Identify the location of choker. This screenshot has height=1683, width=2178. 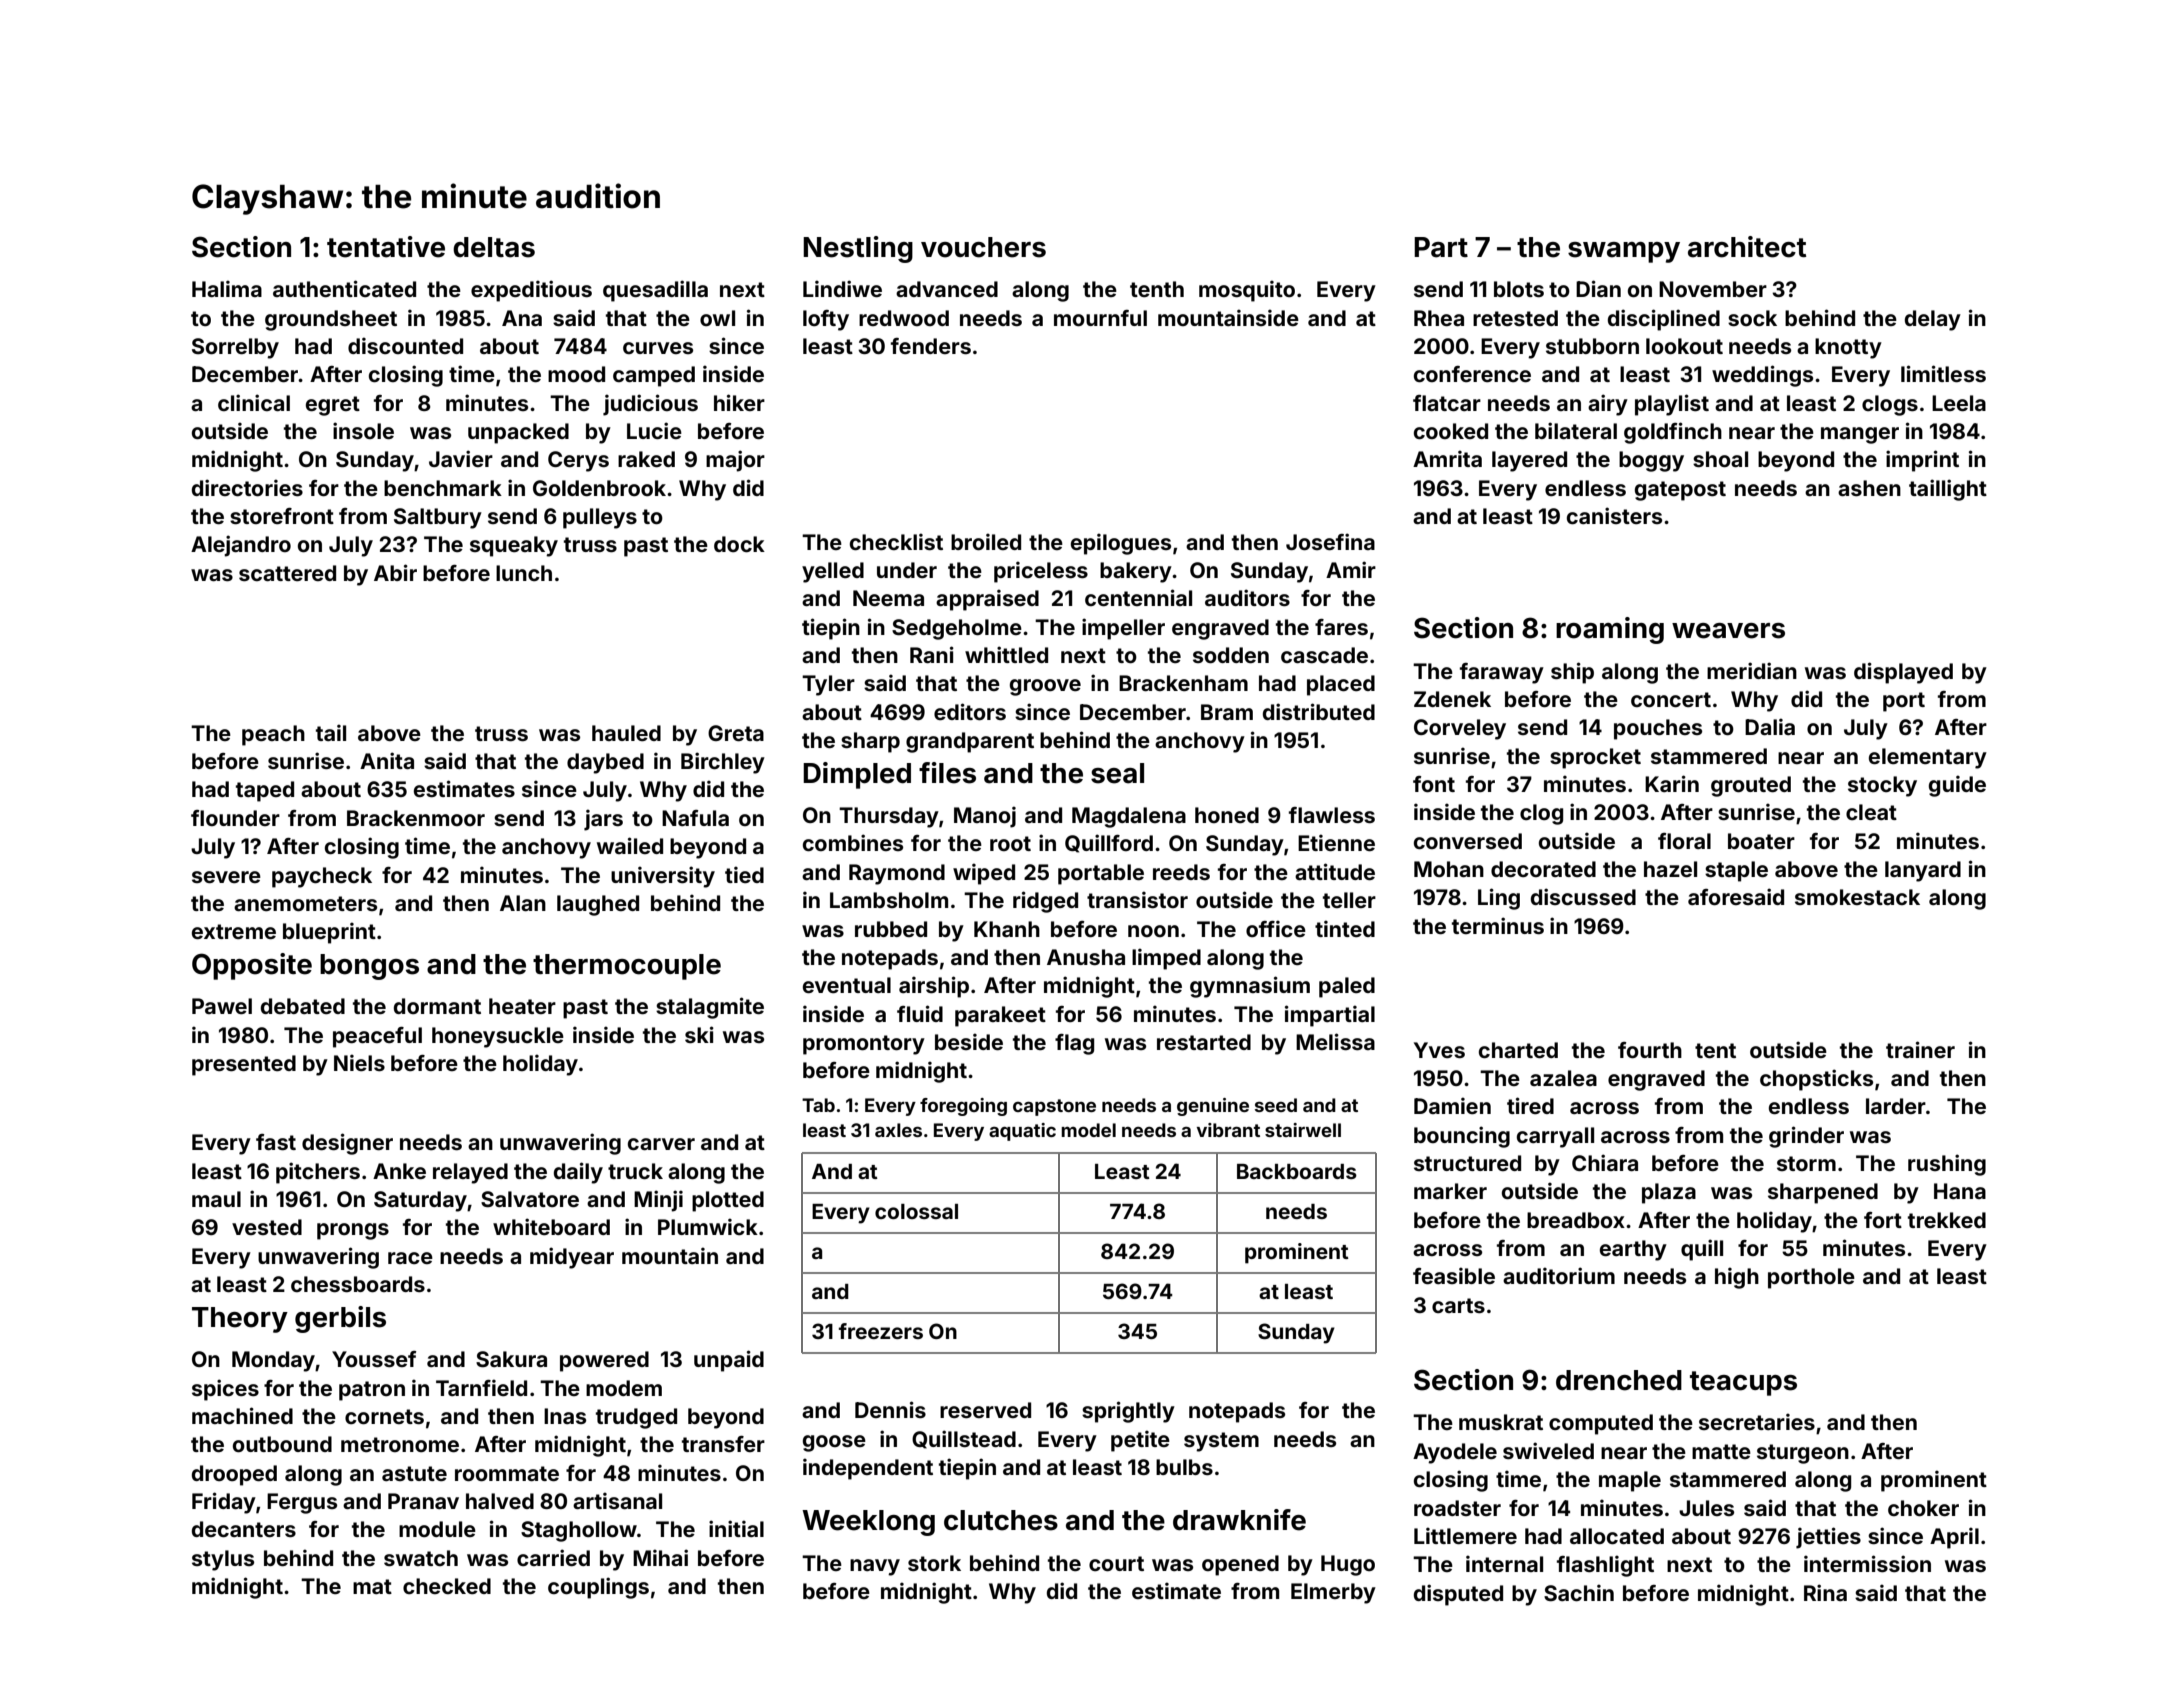
(1923, 1508).
